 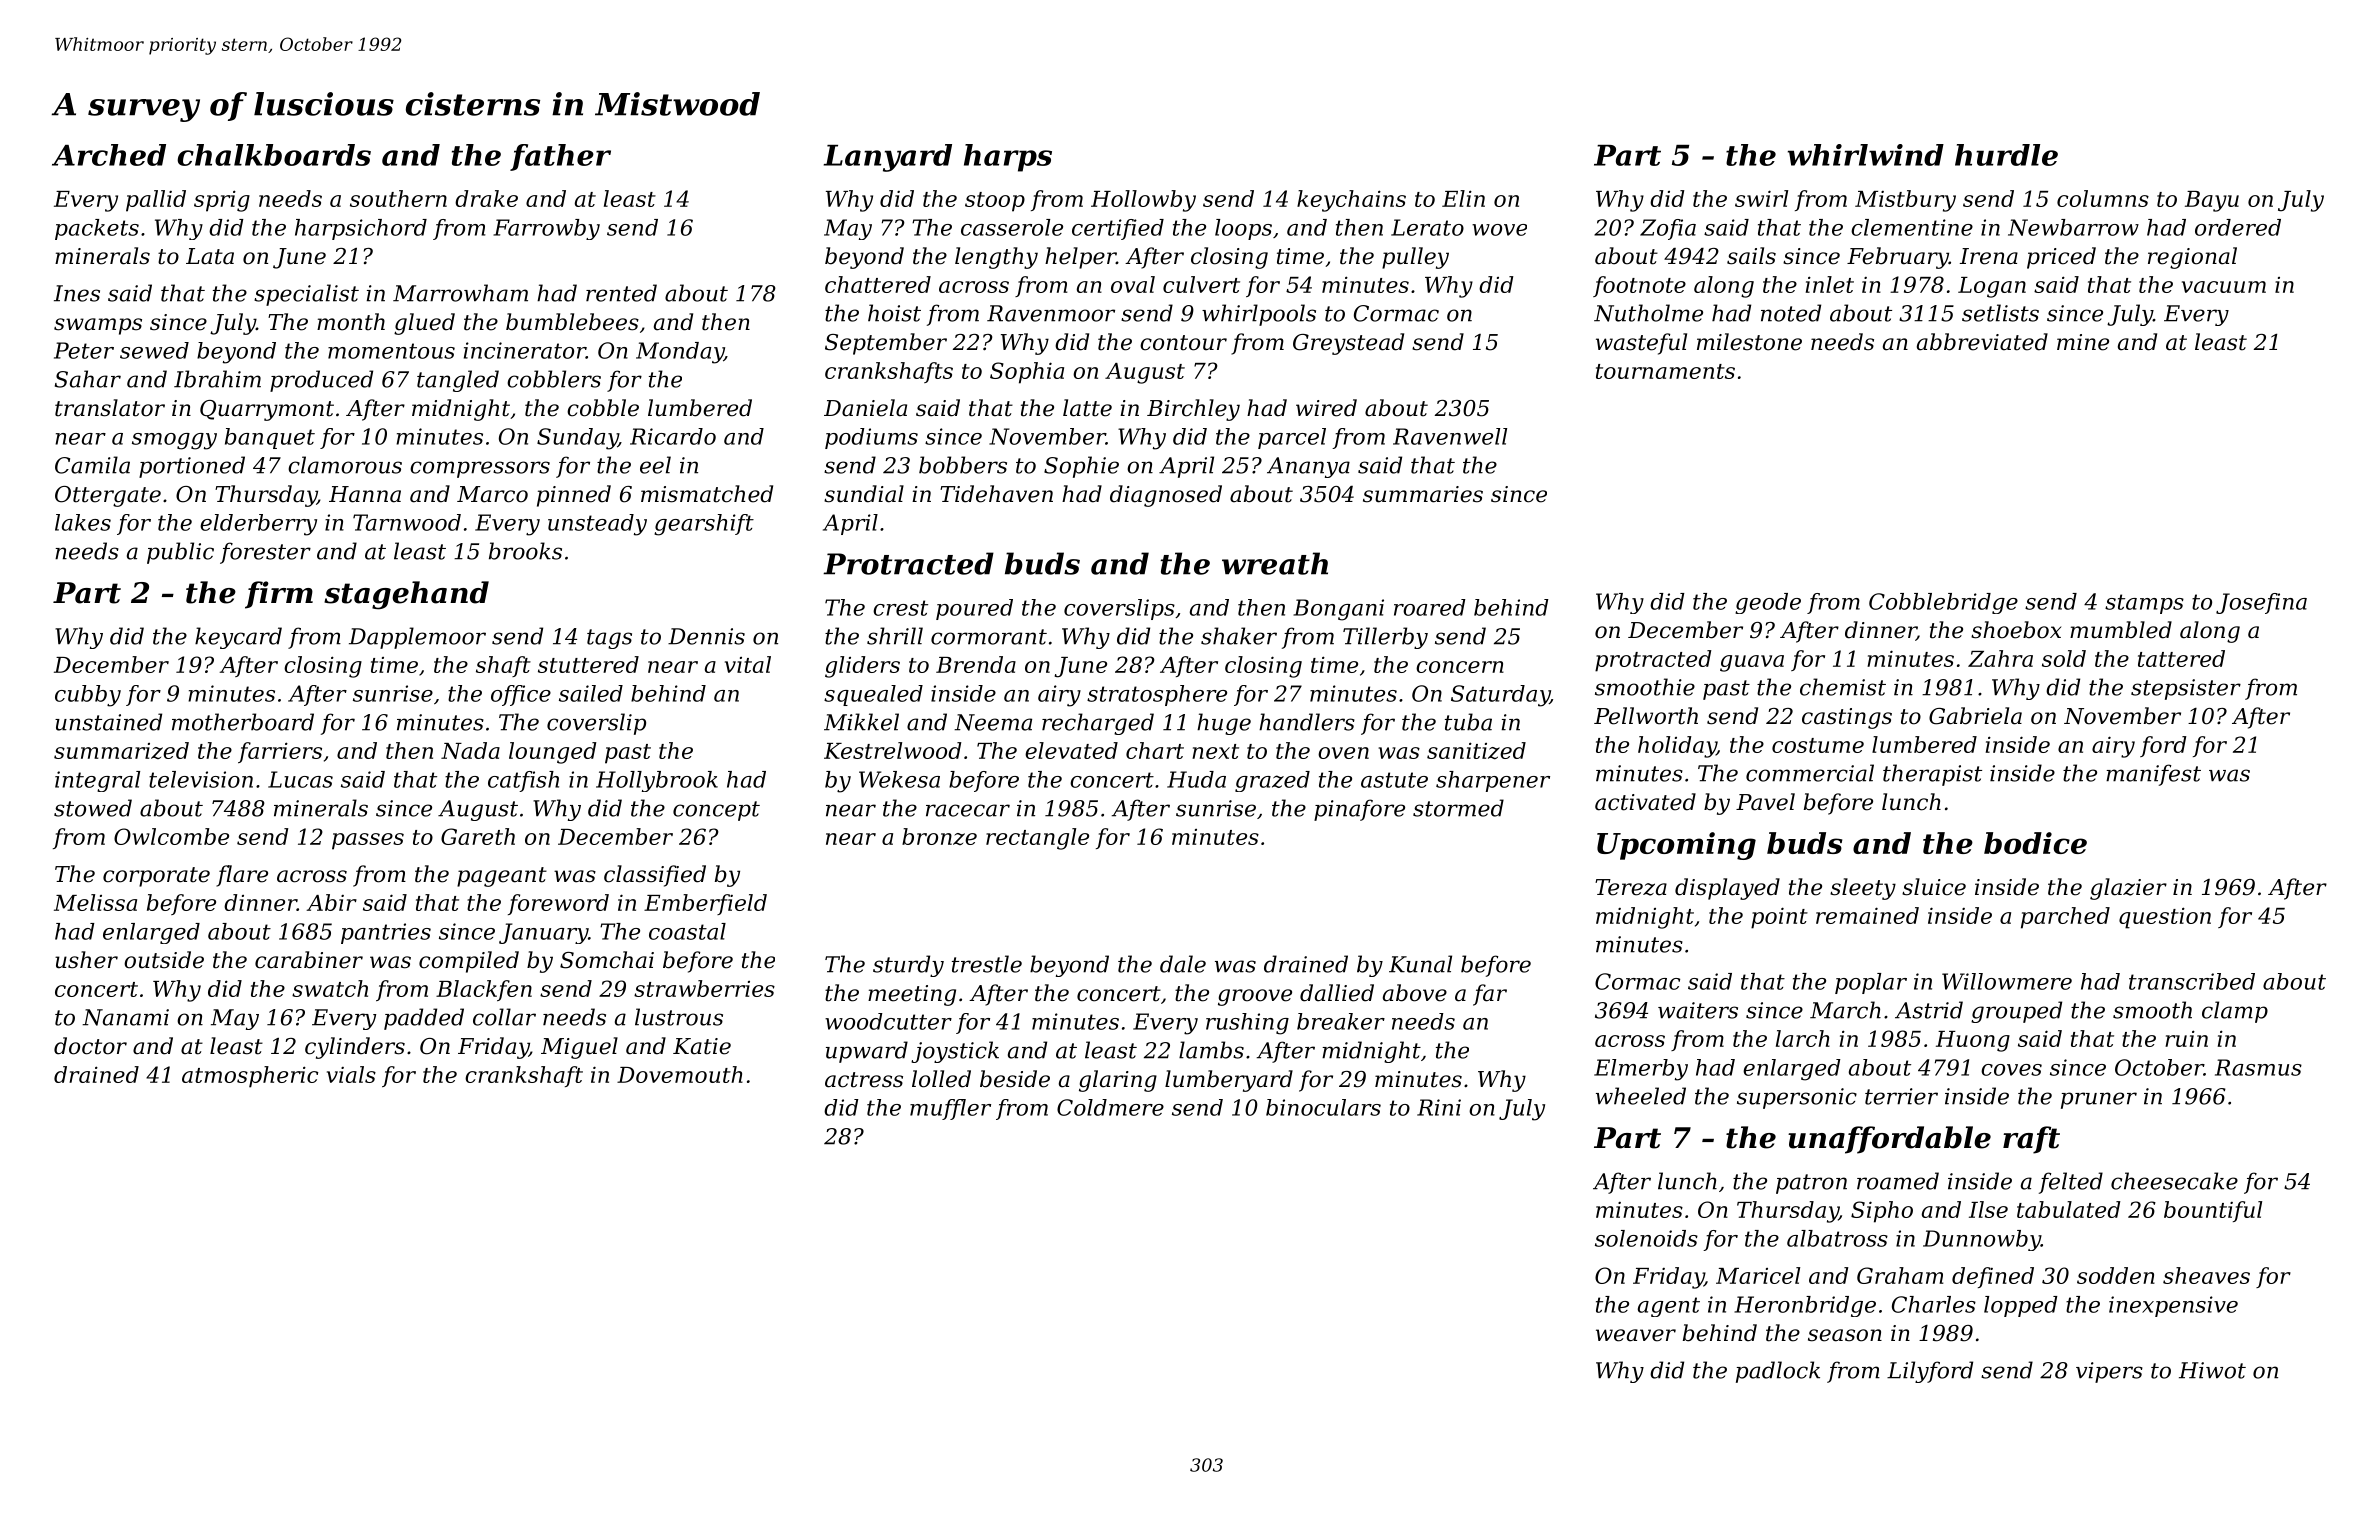 I want to click on padlock, so click(x=1778, y=1372).
